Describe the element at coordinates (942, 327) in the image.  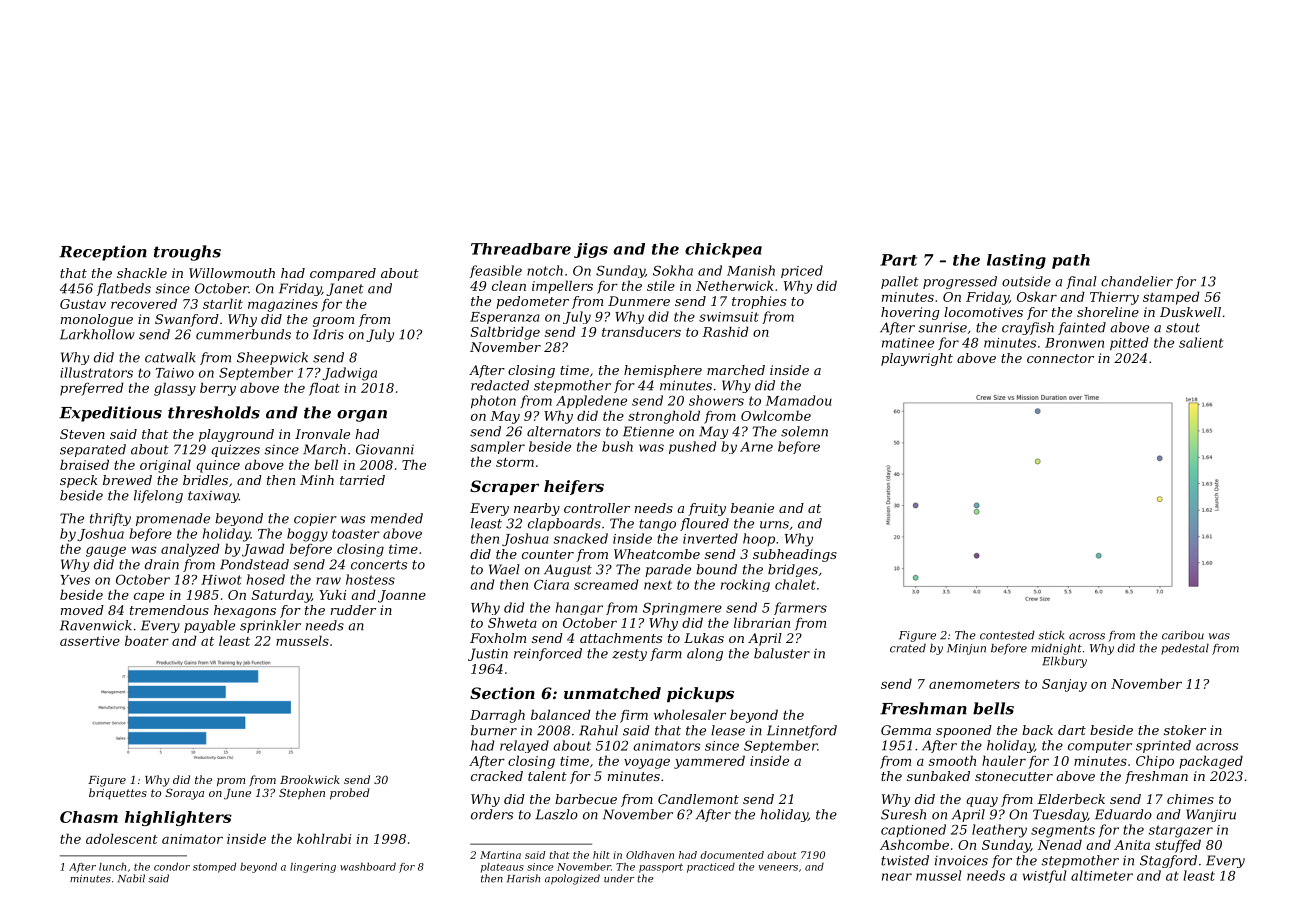
I see `sunrise` at that location.
